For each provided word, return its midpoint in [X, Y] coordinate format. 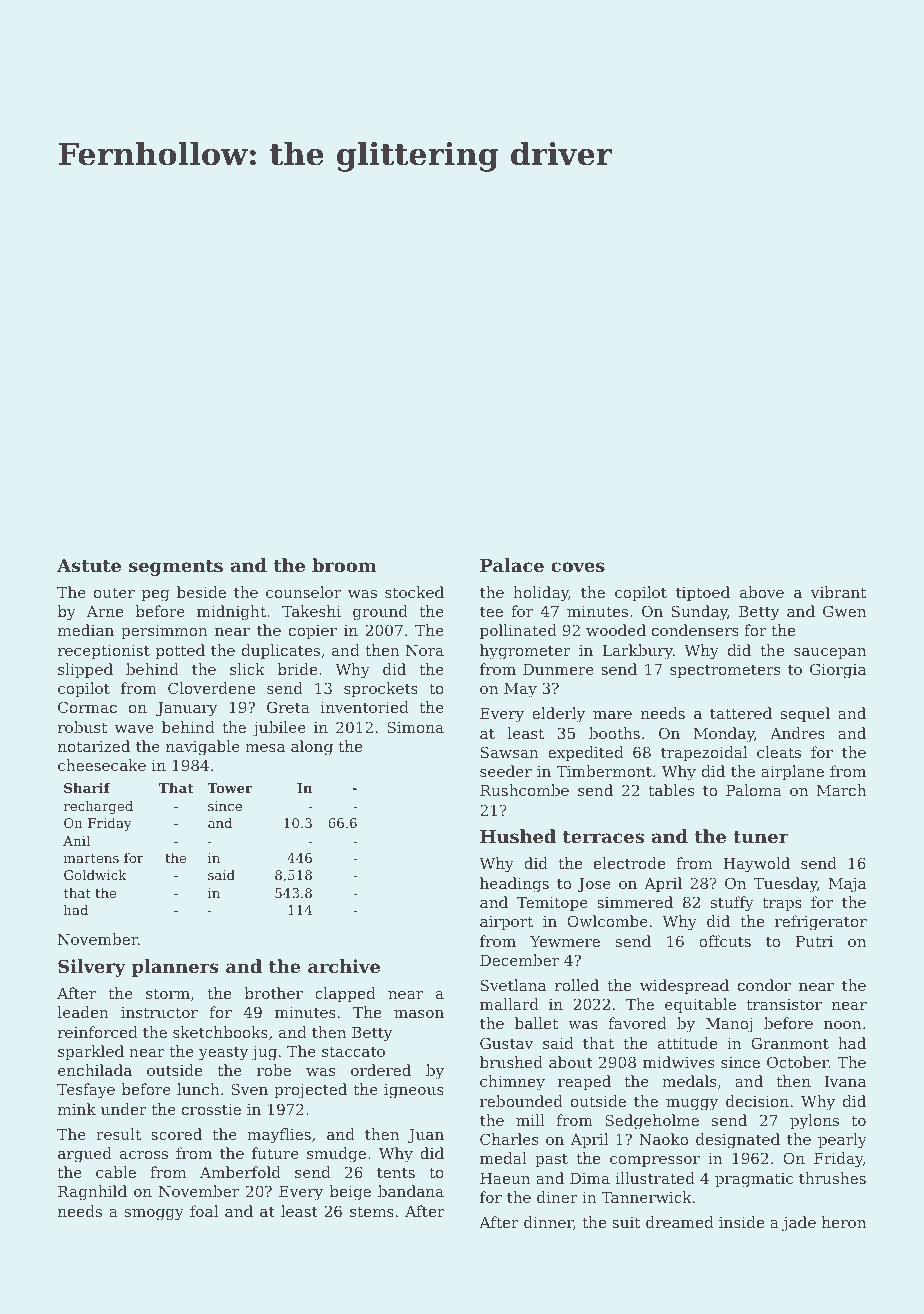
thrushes [832, 1178]
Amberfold [240, 1172]
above [762, 592]
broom [344, 565]
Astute [89, 565]
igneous [414, 1091]
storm [168, 993]
